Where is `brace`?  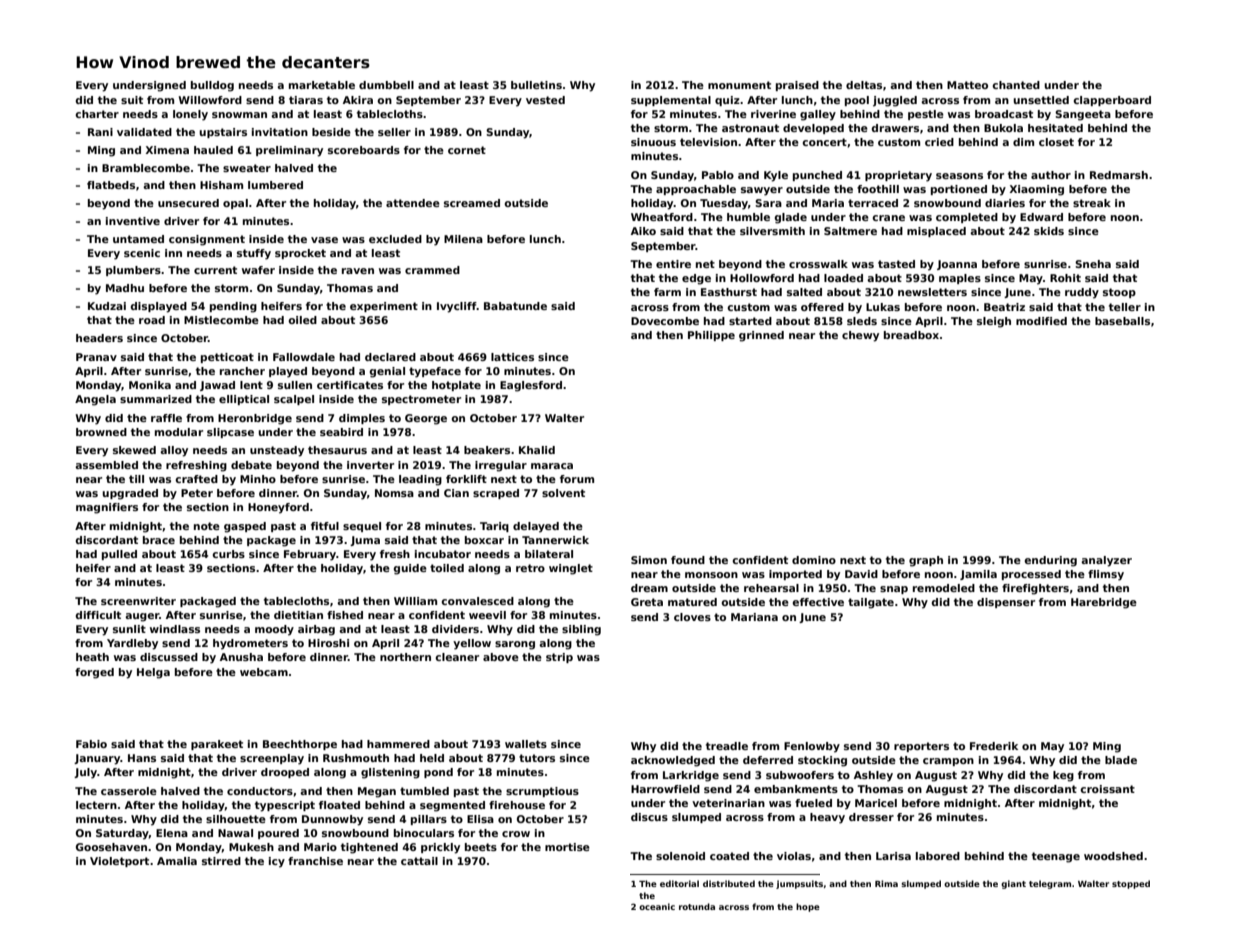 brace is located at coordinates (159, 540).
